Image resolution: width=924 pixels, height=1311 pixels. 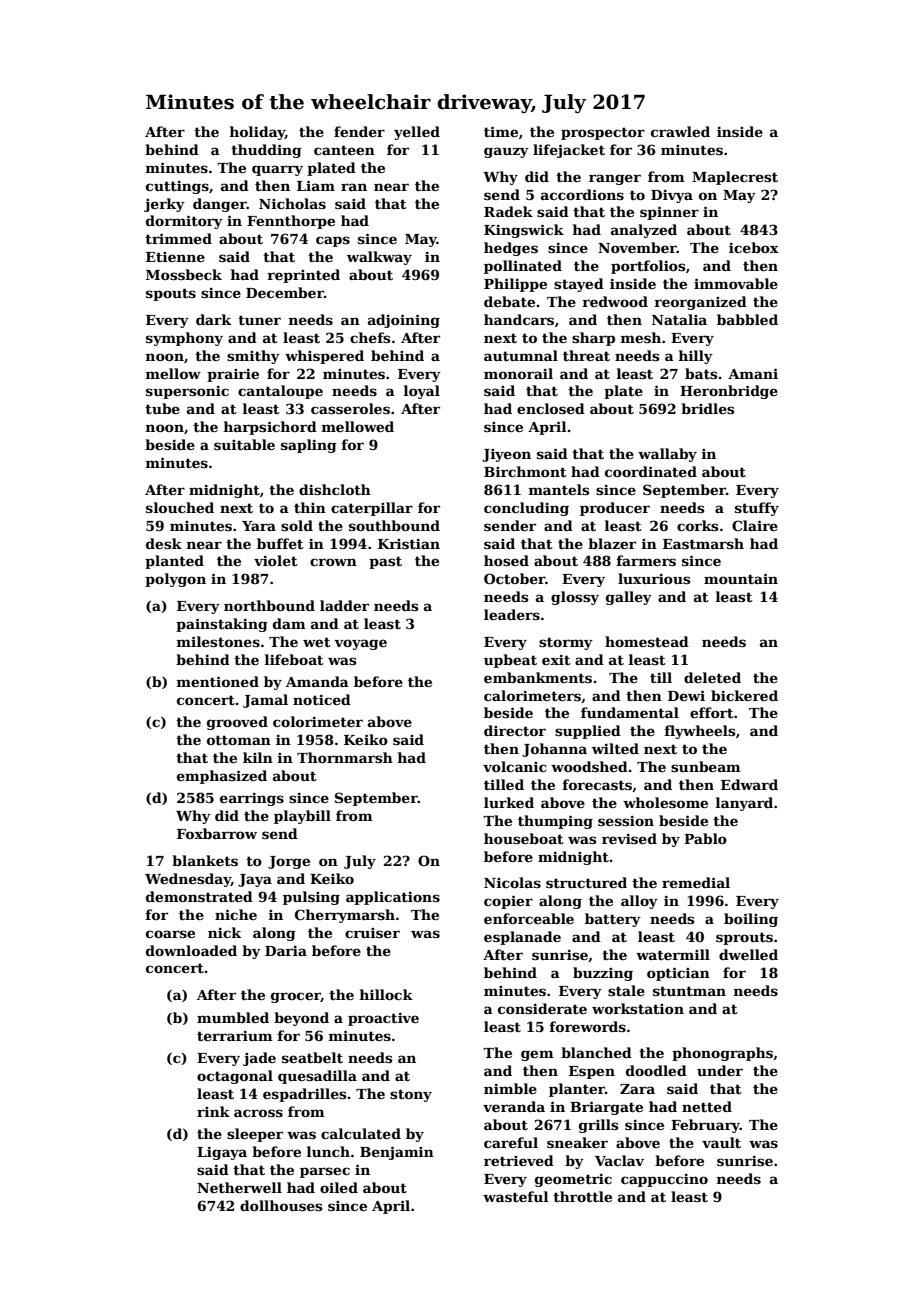 I want to click on Amani, so click(x=753, y=373).
